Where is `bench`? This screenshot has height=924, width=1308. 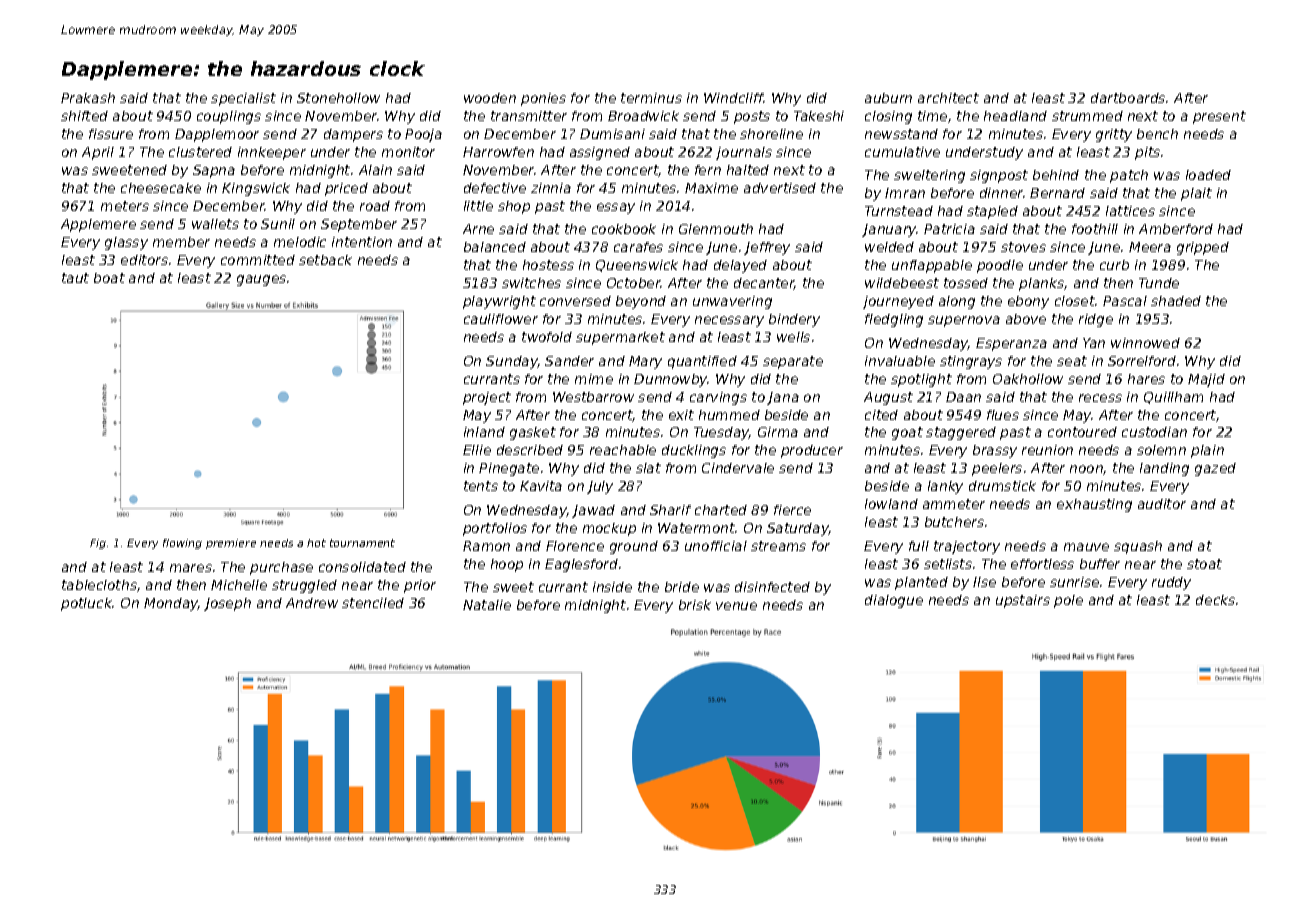 bench is located at coordinates (1157, 134).
